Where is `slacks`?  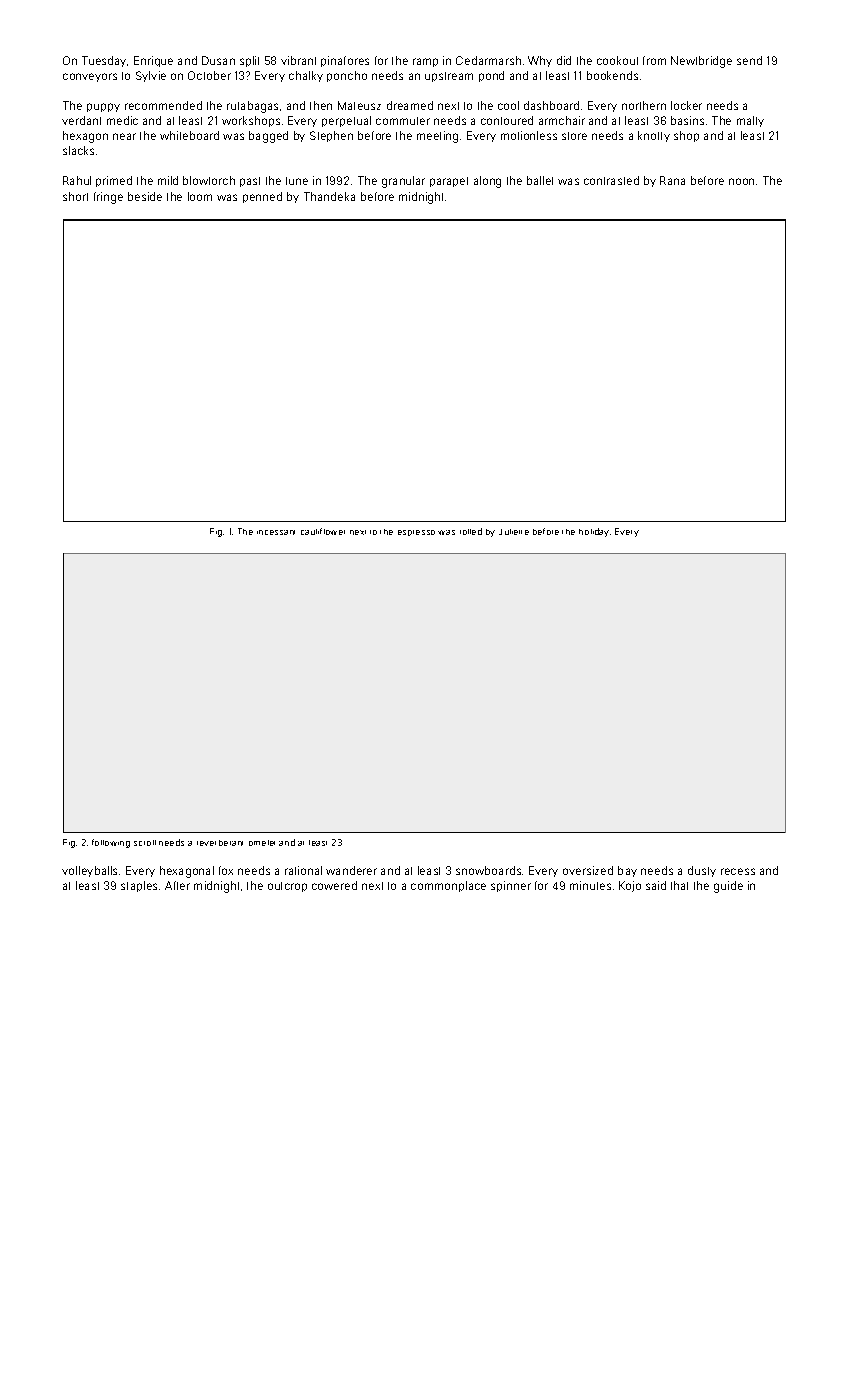 slacks is located at coordinates (78, 150).
